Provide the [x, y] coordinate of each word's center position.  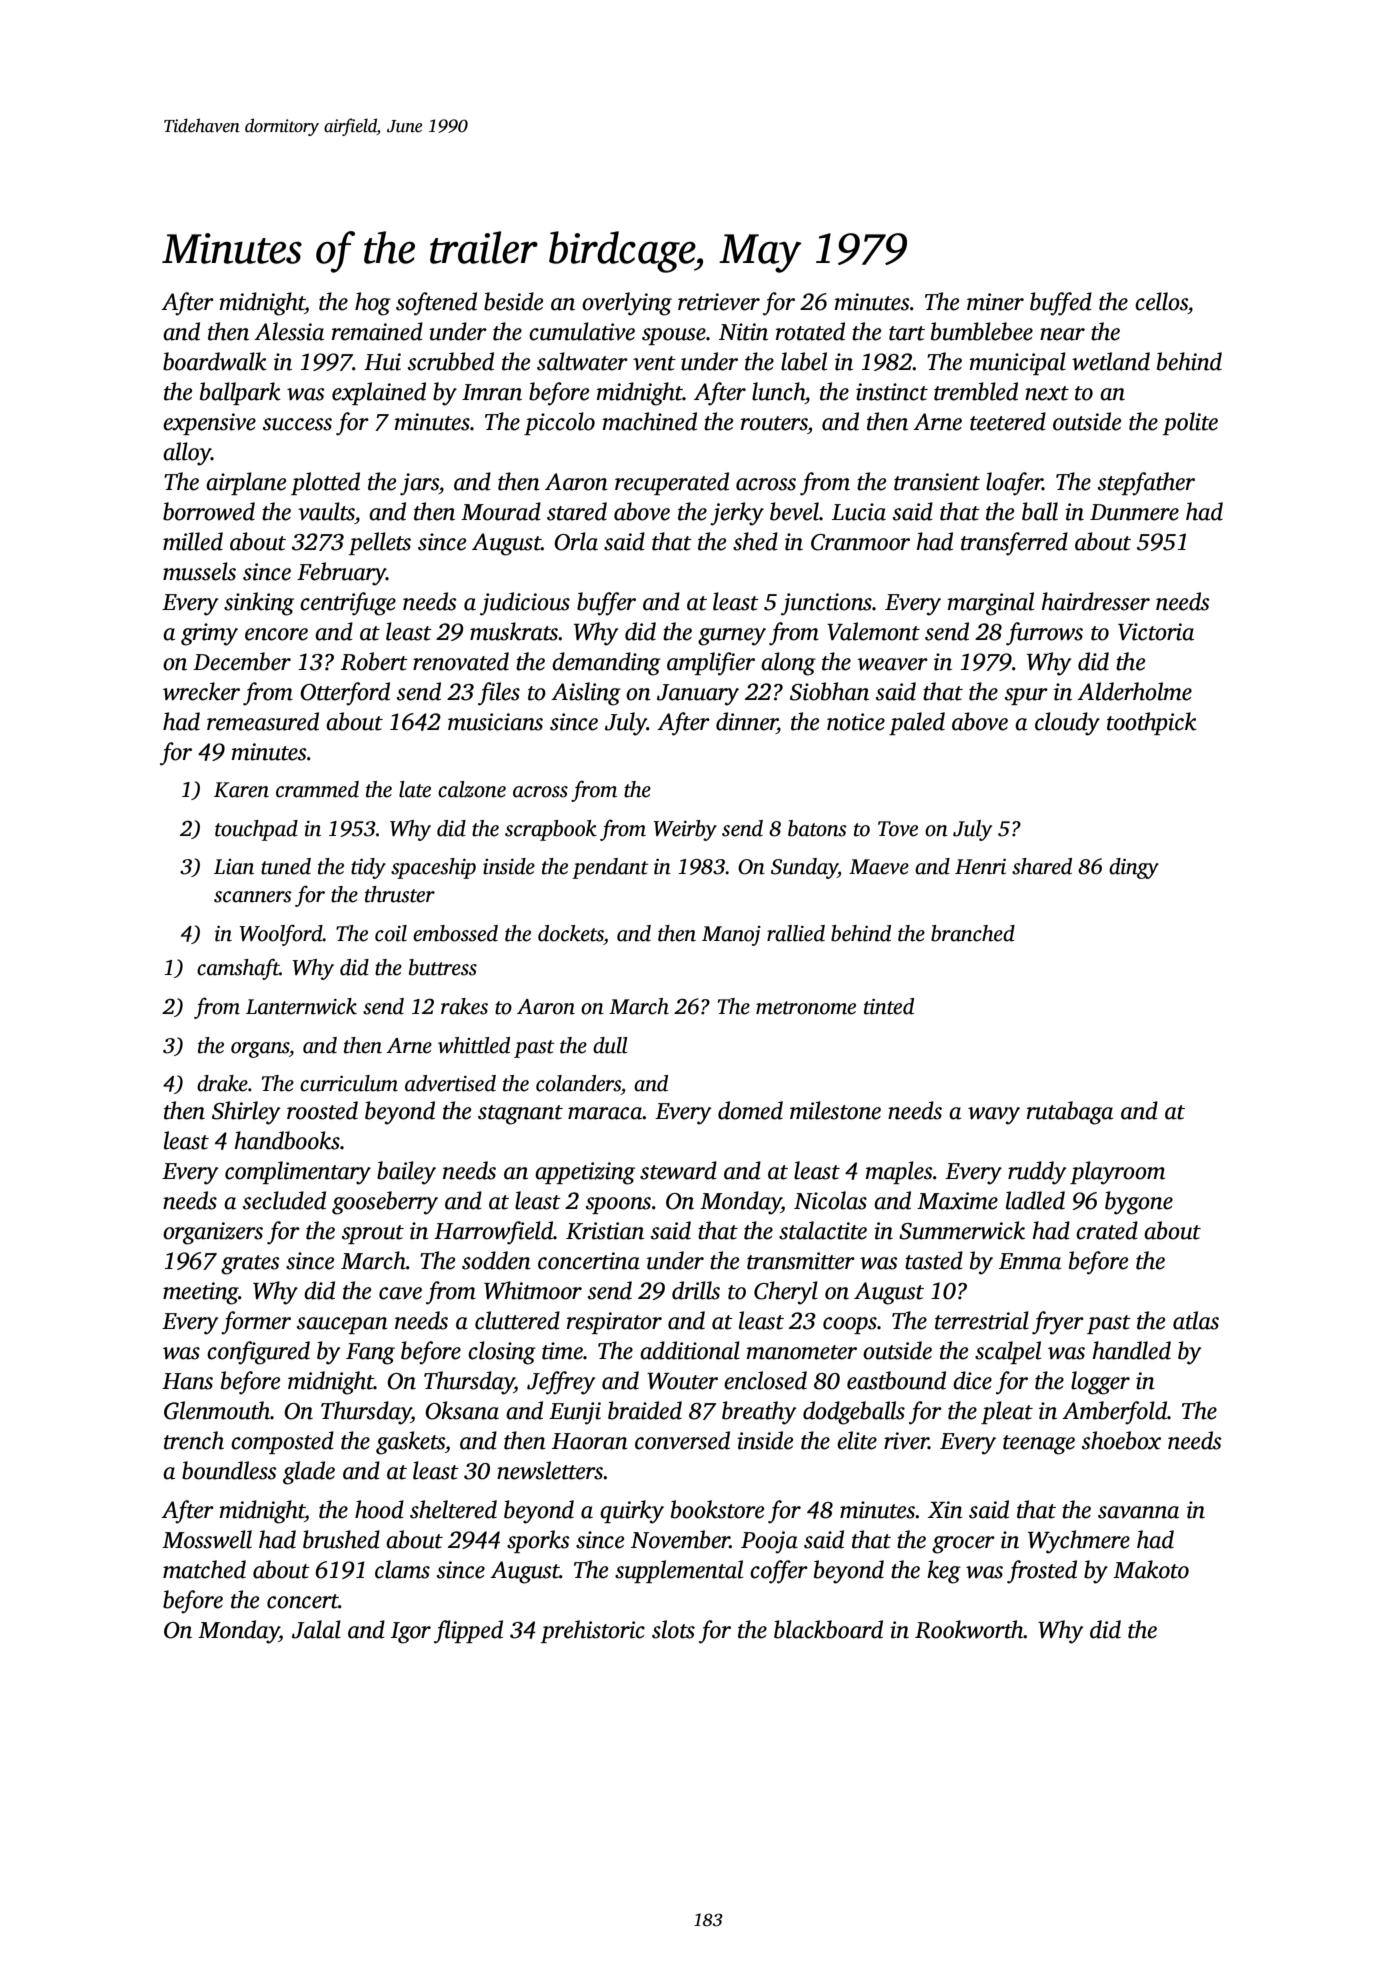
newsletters [550, 1470]
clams [402, 1569]
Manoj [731, 936]
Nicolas [830, 1200]
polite [1190, 423]
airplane [246, 483]
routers [774, 423]
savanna [1138, 1512]
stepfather [1146, 484]
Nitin [743, 332]
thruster [400, 894]
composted [282, 1442]
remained [377, 331]
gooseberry [385, 1203]
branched [973, 933]
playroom [1117, 1173]
